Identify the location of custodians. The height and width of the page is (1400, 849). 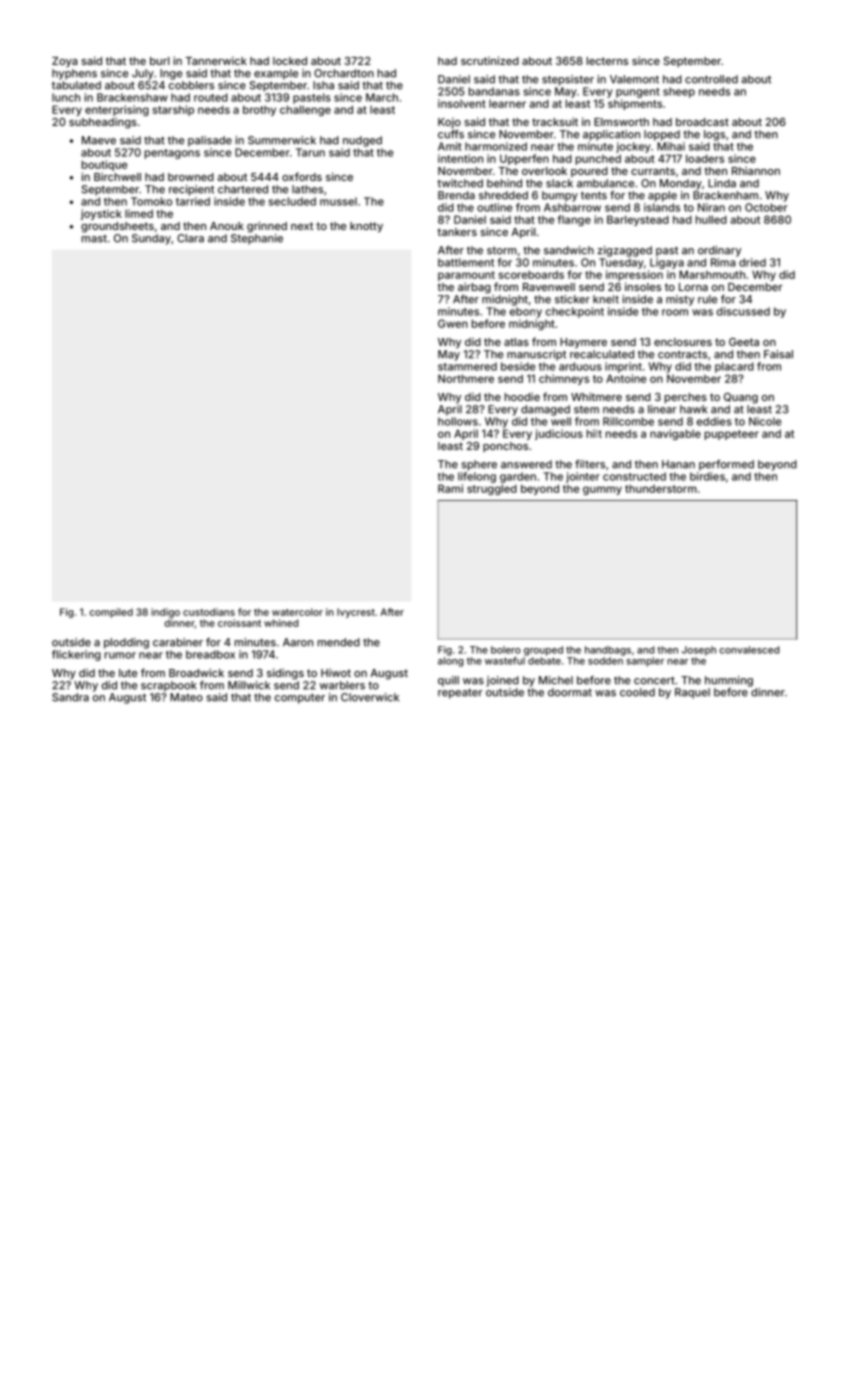
(209, 612).
